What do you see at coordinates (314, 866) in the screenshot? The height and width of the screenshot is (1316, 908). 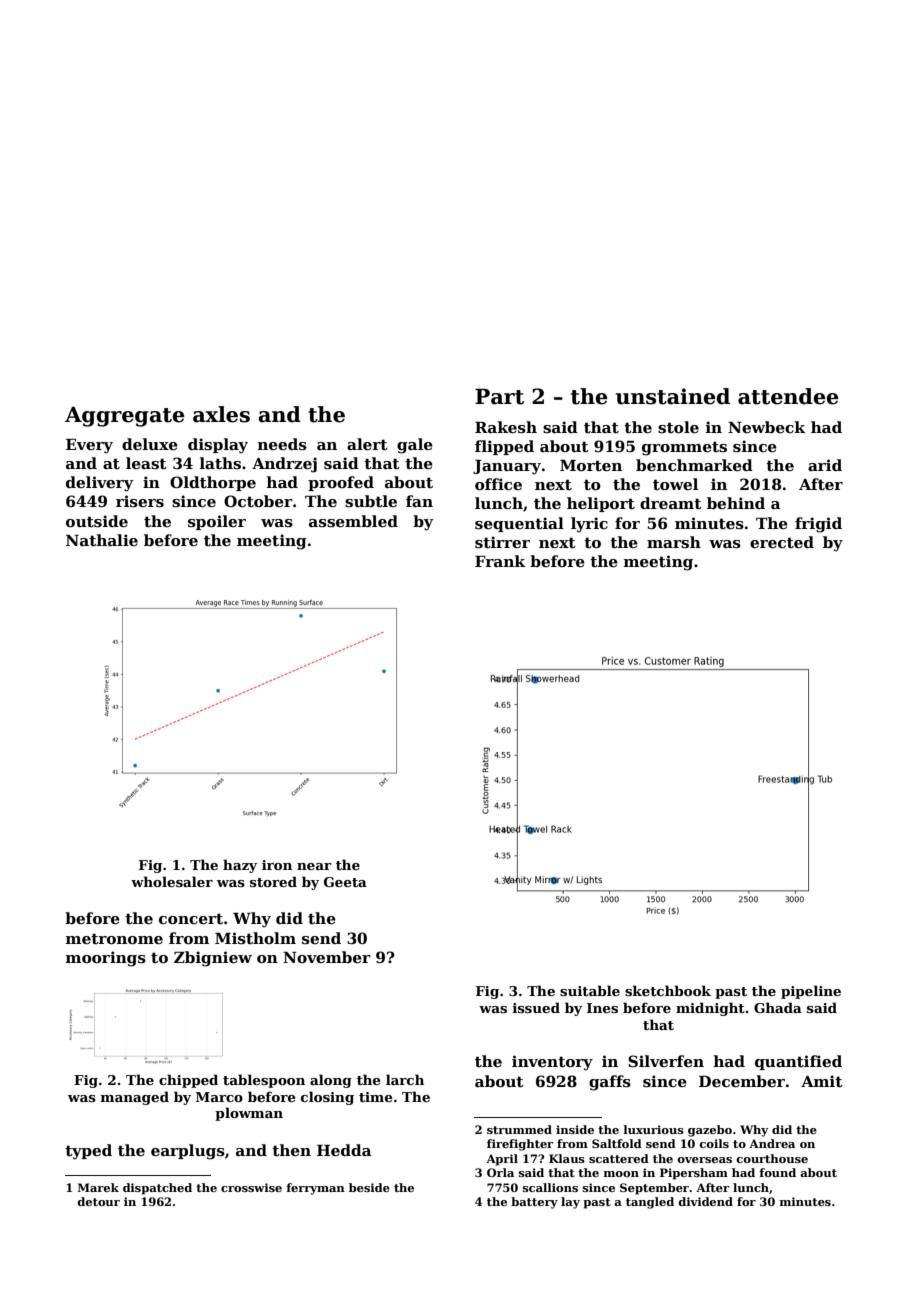 I see `near` at bounding box center [314, 866].
